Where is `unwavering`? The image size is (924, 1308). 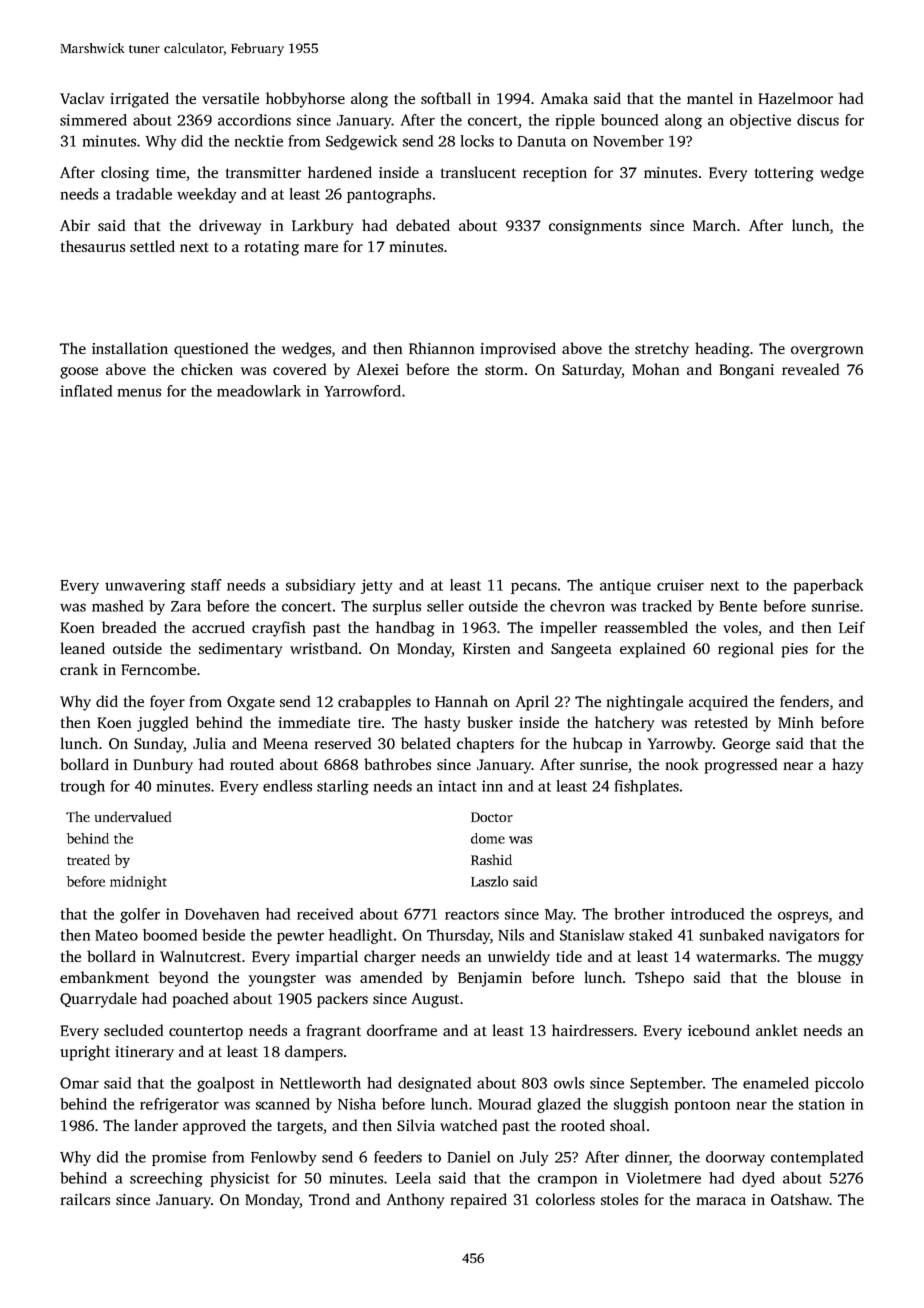
unwavering is located at coordinates (145, 586).
